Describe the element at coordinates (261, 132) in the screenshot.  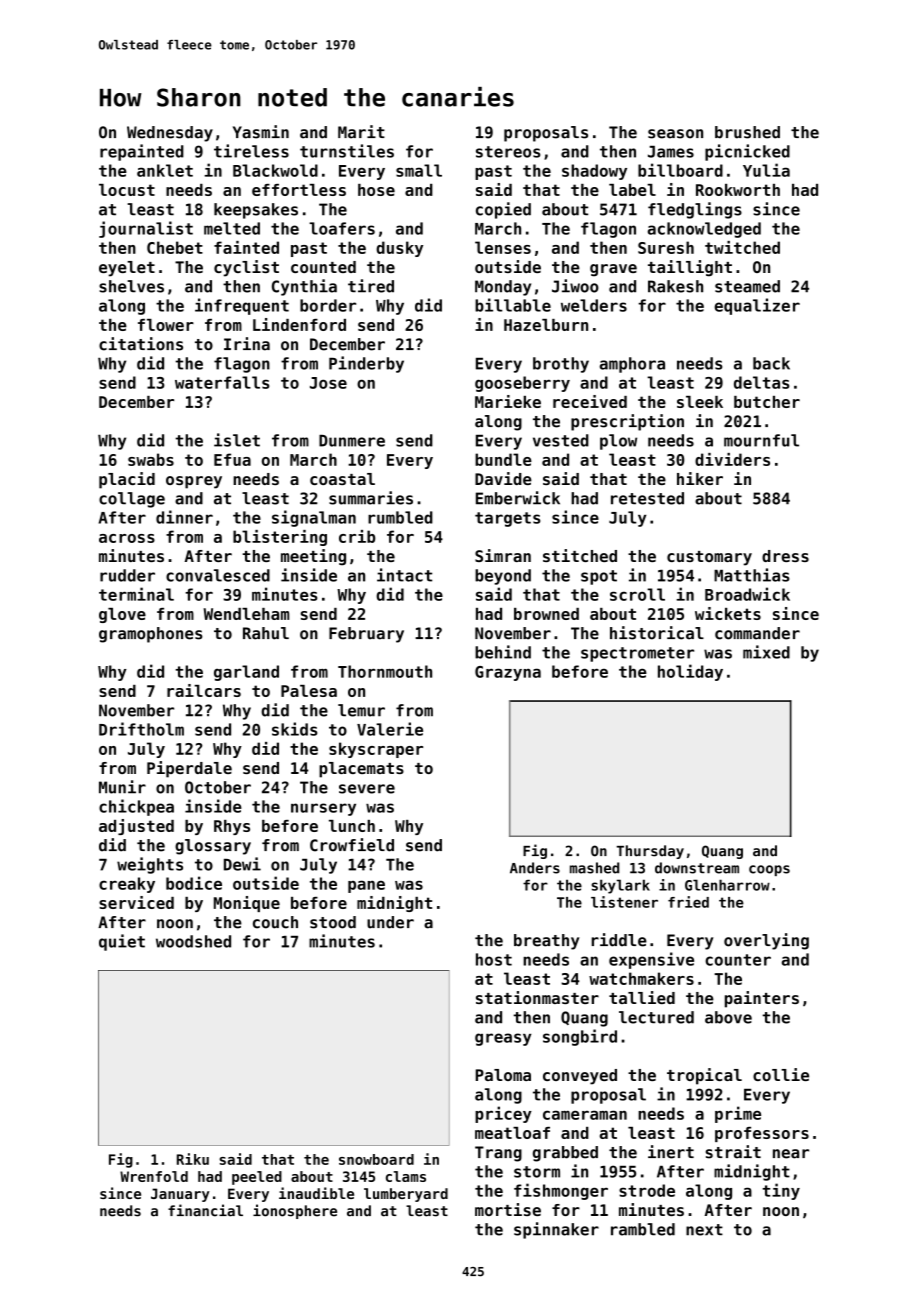
I see `Yasmin` at that location.
